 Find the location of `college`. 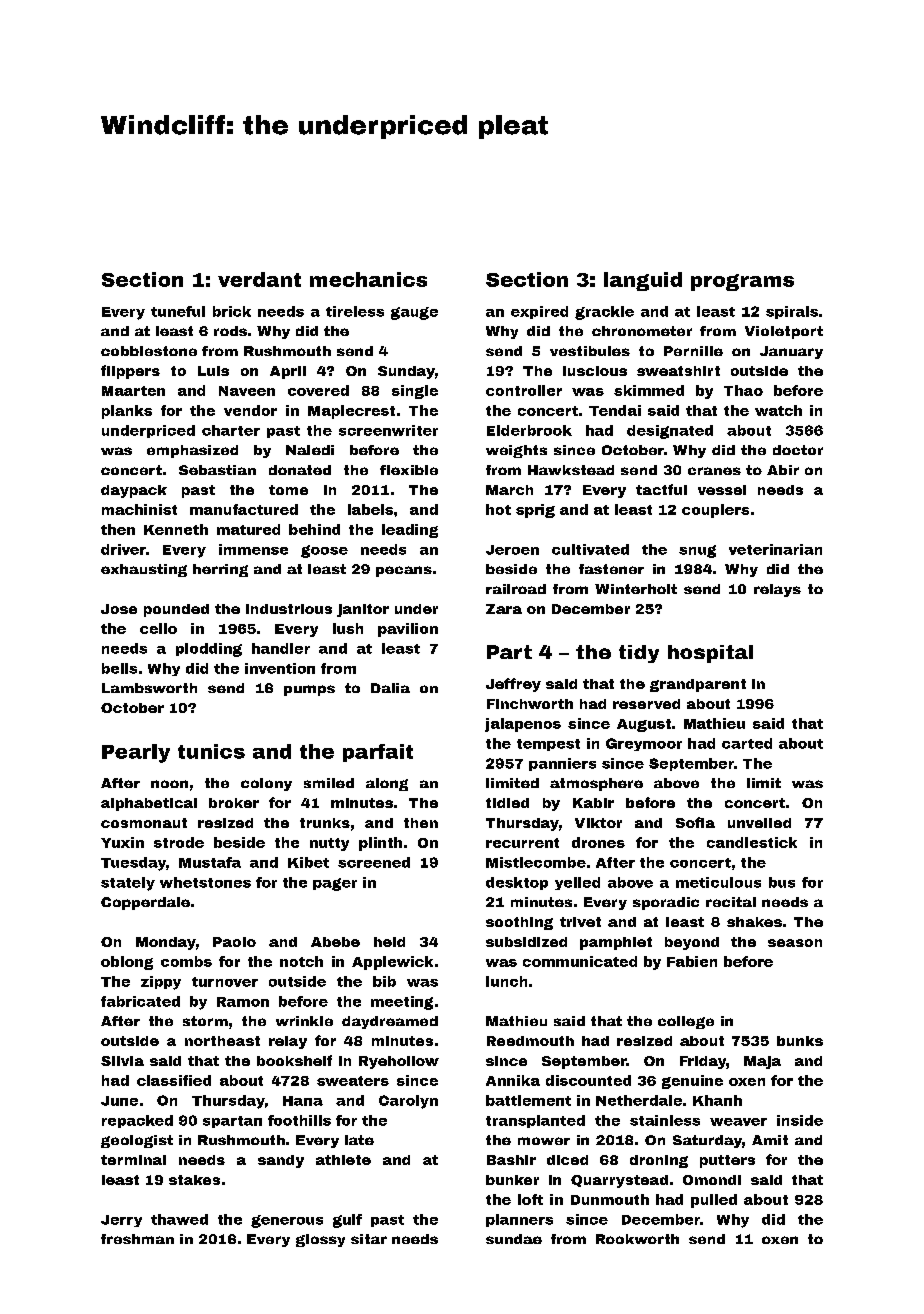

college is located at coordinates (686, 1022).
